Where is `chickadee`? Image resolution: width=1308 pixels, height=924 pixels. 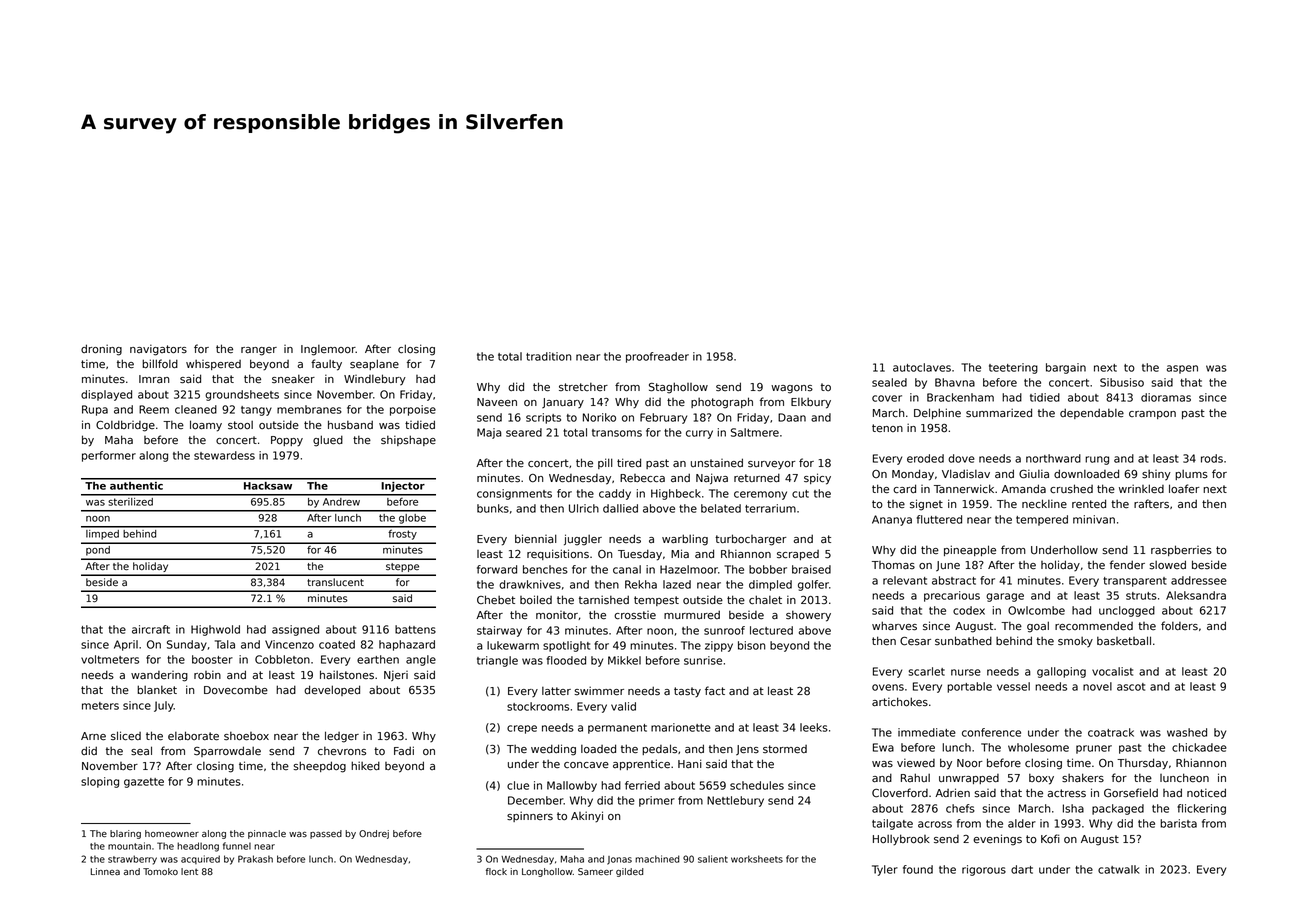
chickadee is located at coordinates (1199, 747).
